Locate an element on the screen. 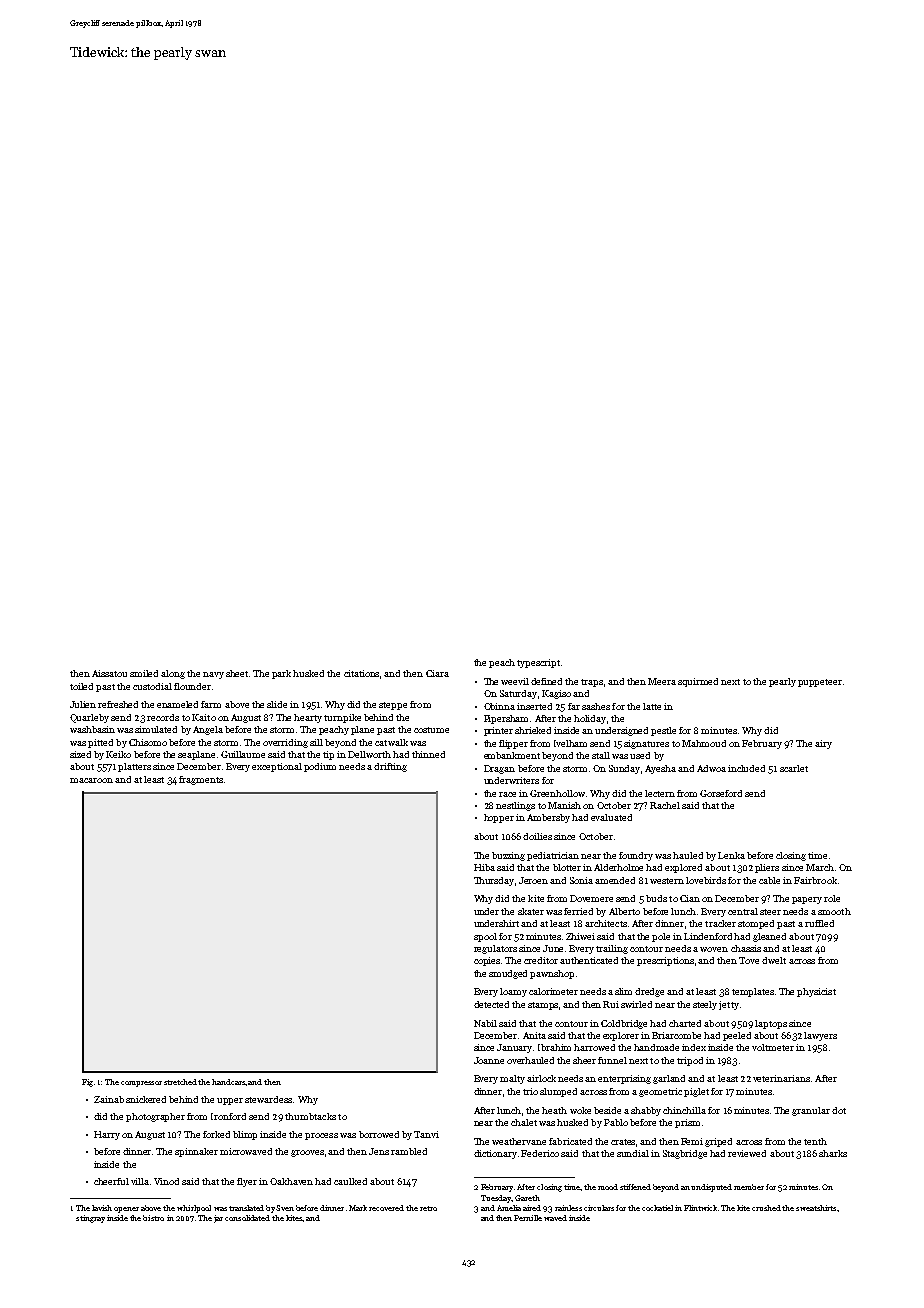  undisputed is located at coordinates (711, 1188).
